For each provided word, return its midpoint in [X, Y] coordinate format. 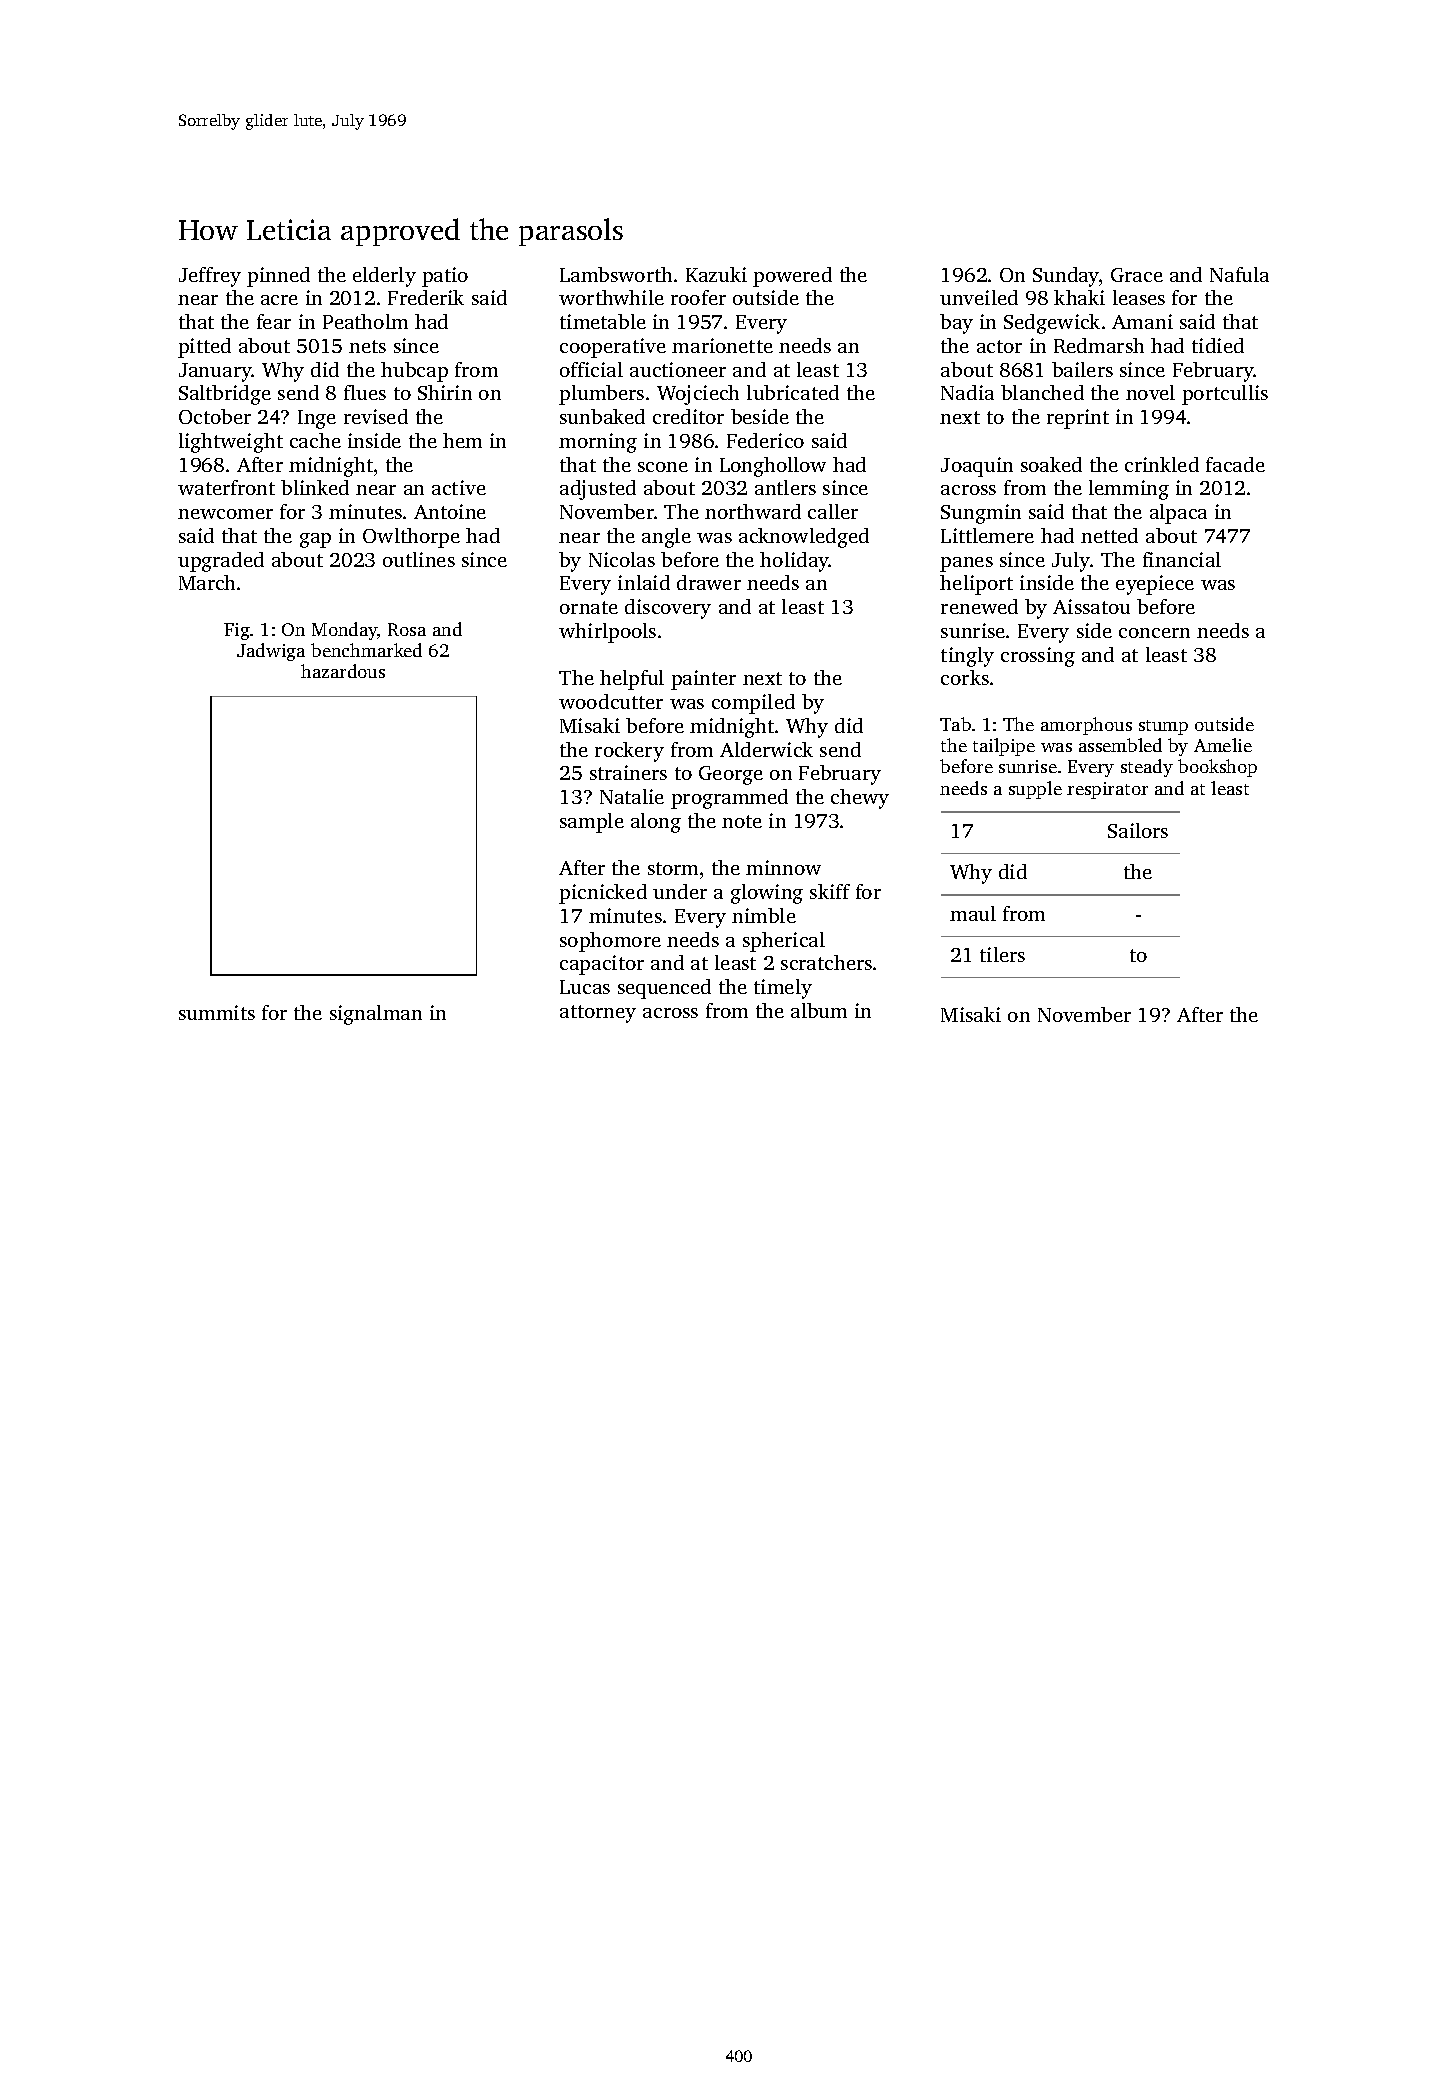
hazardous [343, 671]
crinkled [1162, 464]
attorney [598, 1014]
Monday [345, 631]
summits [217, 1012]
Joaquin [977, 467]
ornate [589, 607]
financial [1182, 559]
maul [973, 913]
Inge [317, 419]
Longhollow [773, 467]
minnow [783, 867]
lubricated [793, 392]
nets [367, 346]
